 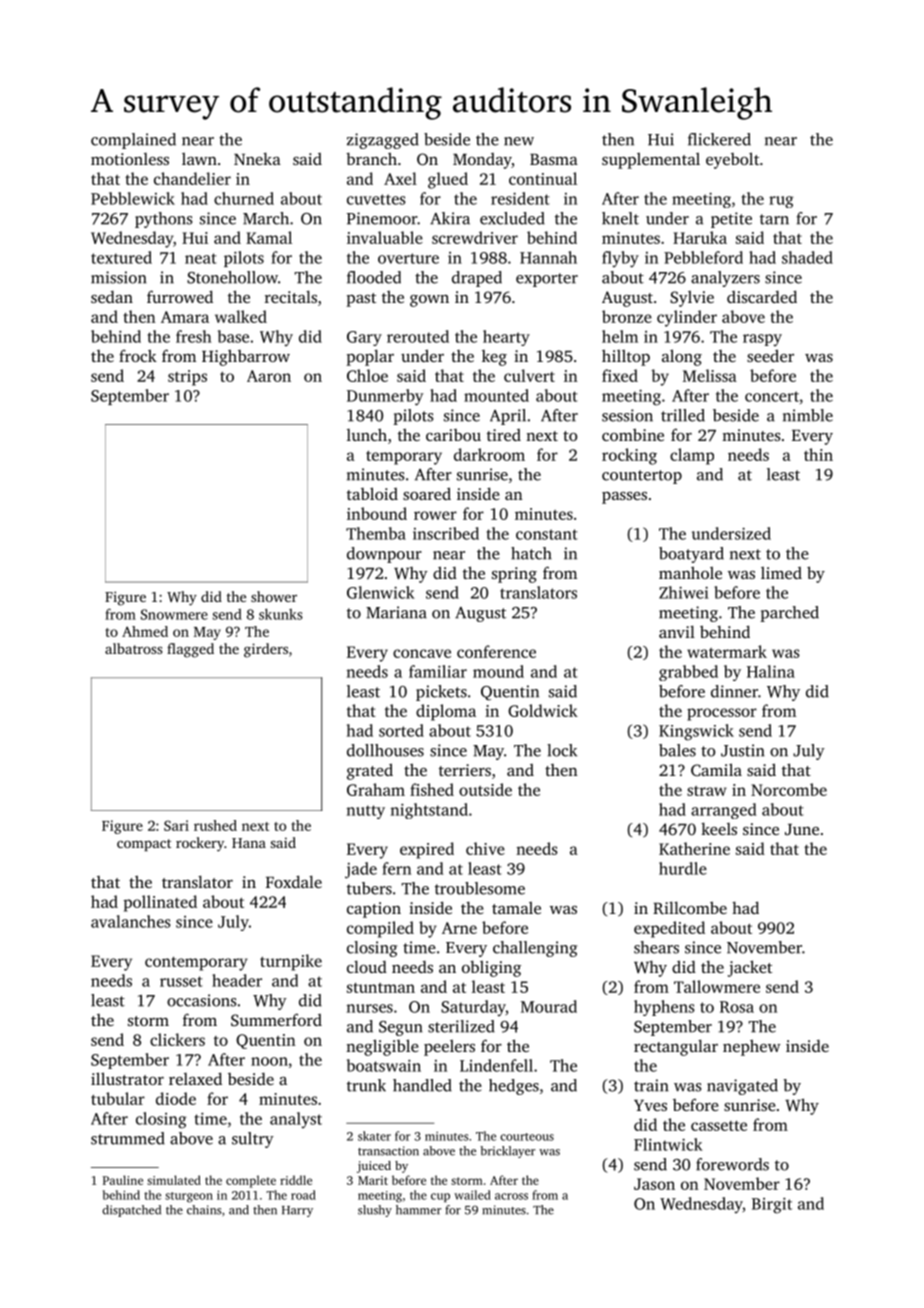 I want to click on knelt, so click(x=620, y=218).
